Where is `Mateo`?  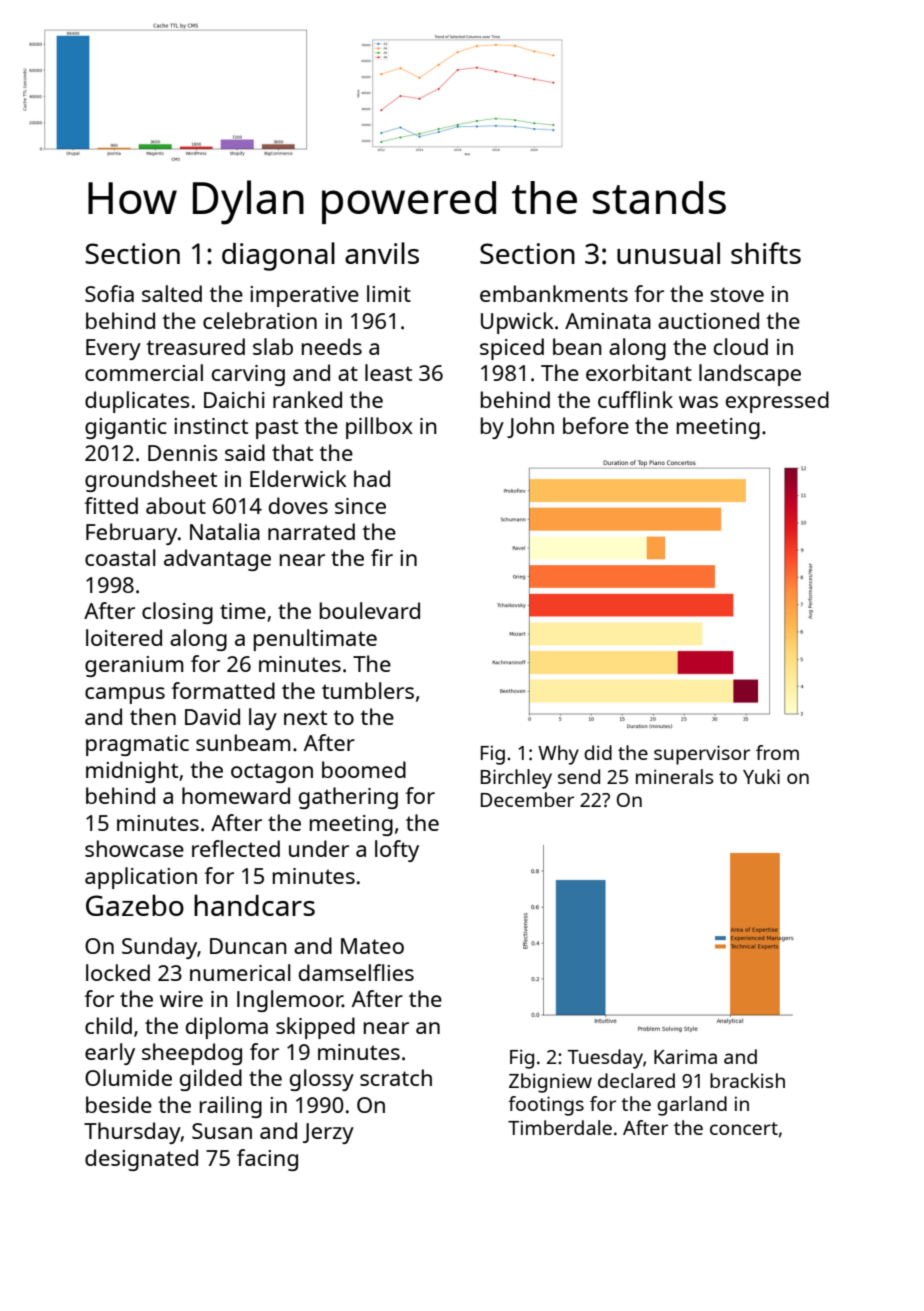
Mateo is located at coordinates (372, 946).
